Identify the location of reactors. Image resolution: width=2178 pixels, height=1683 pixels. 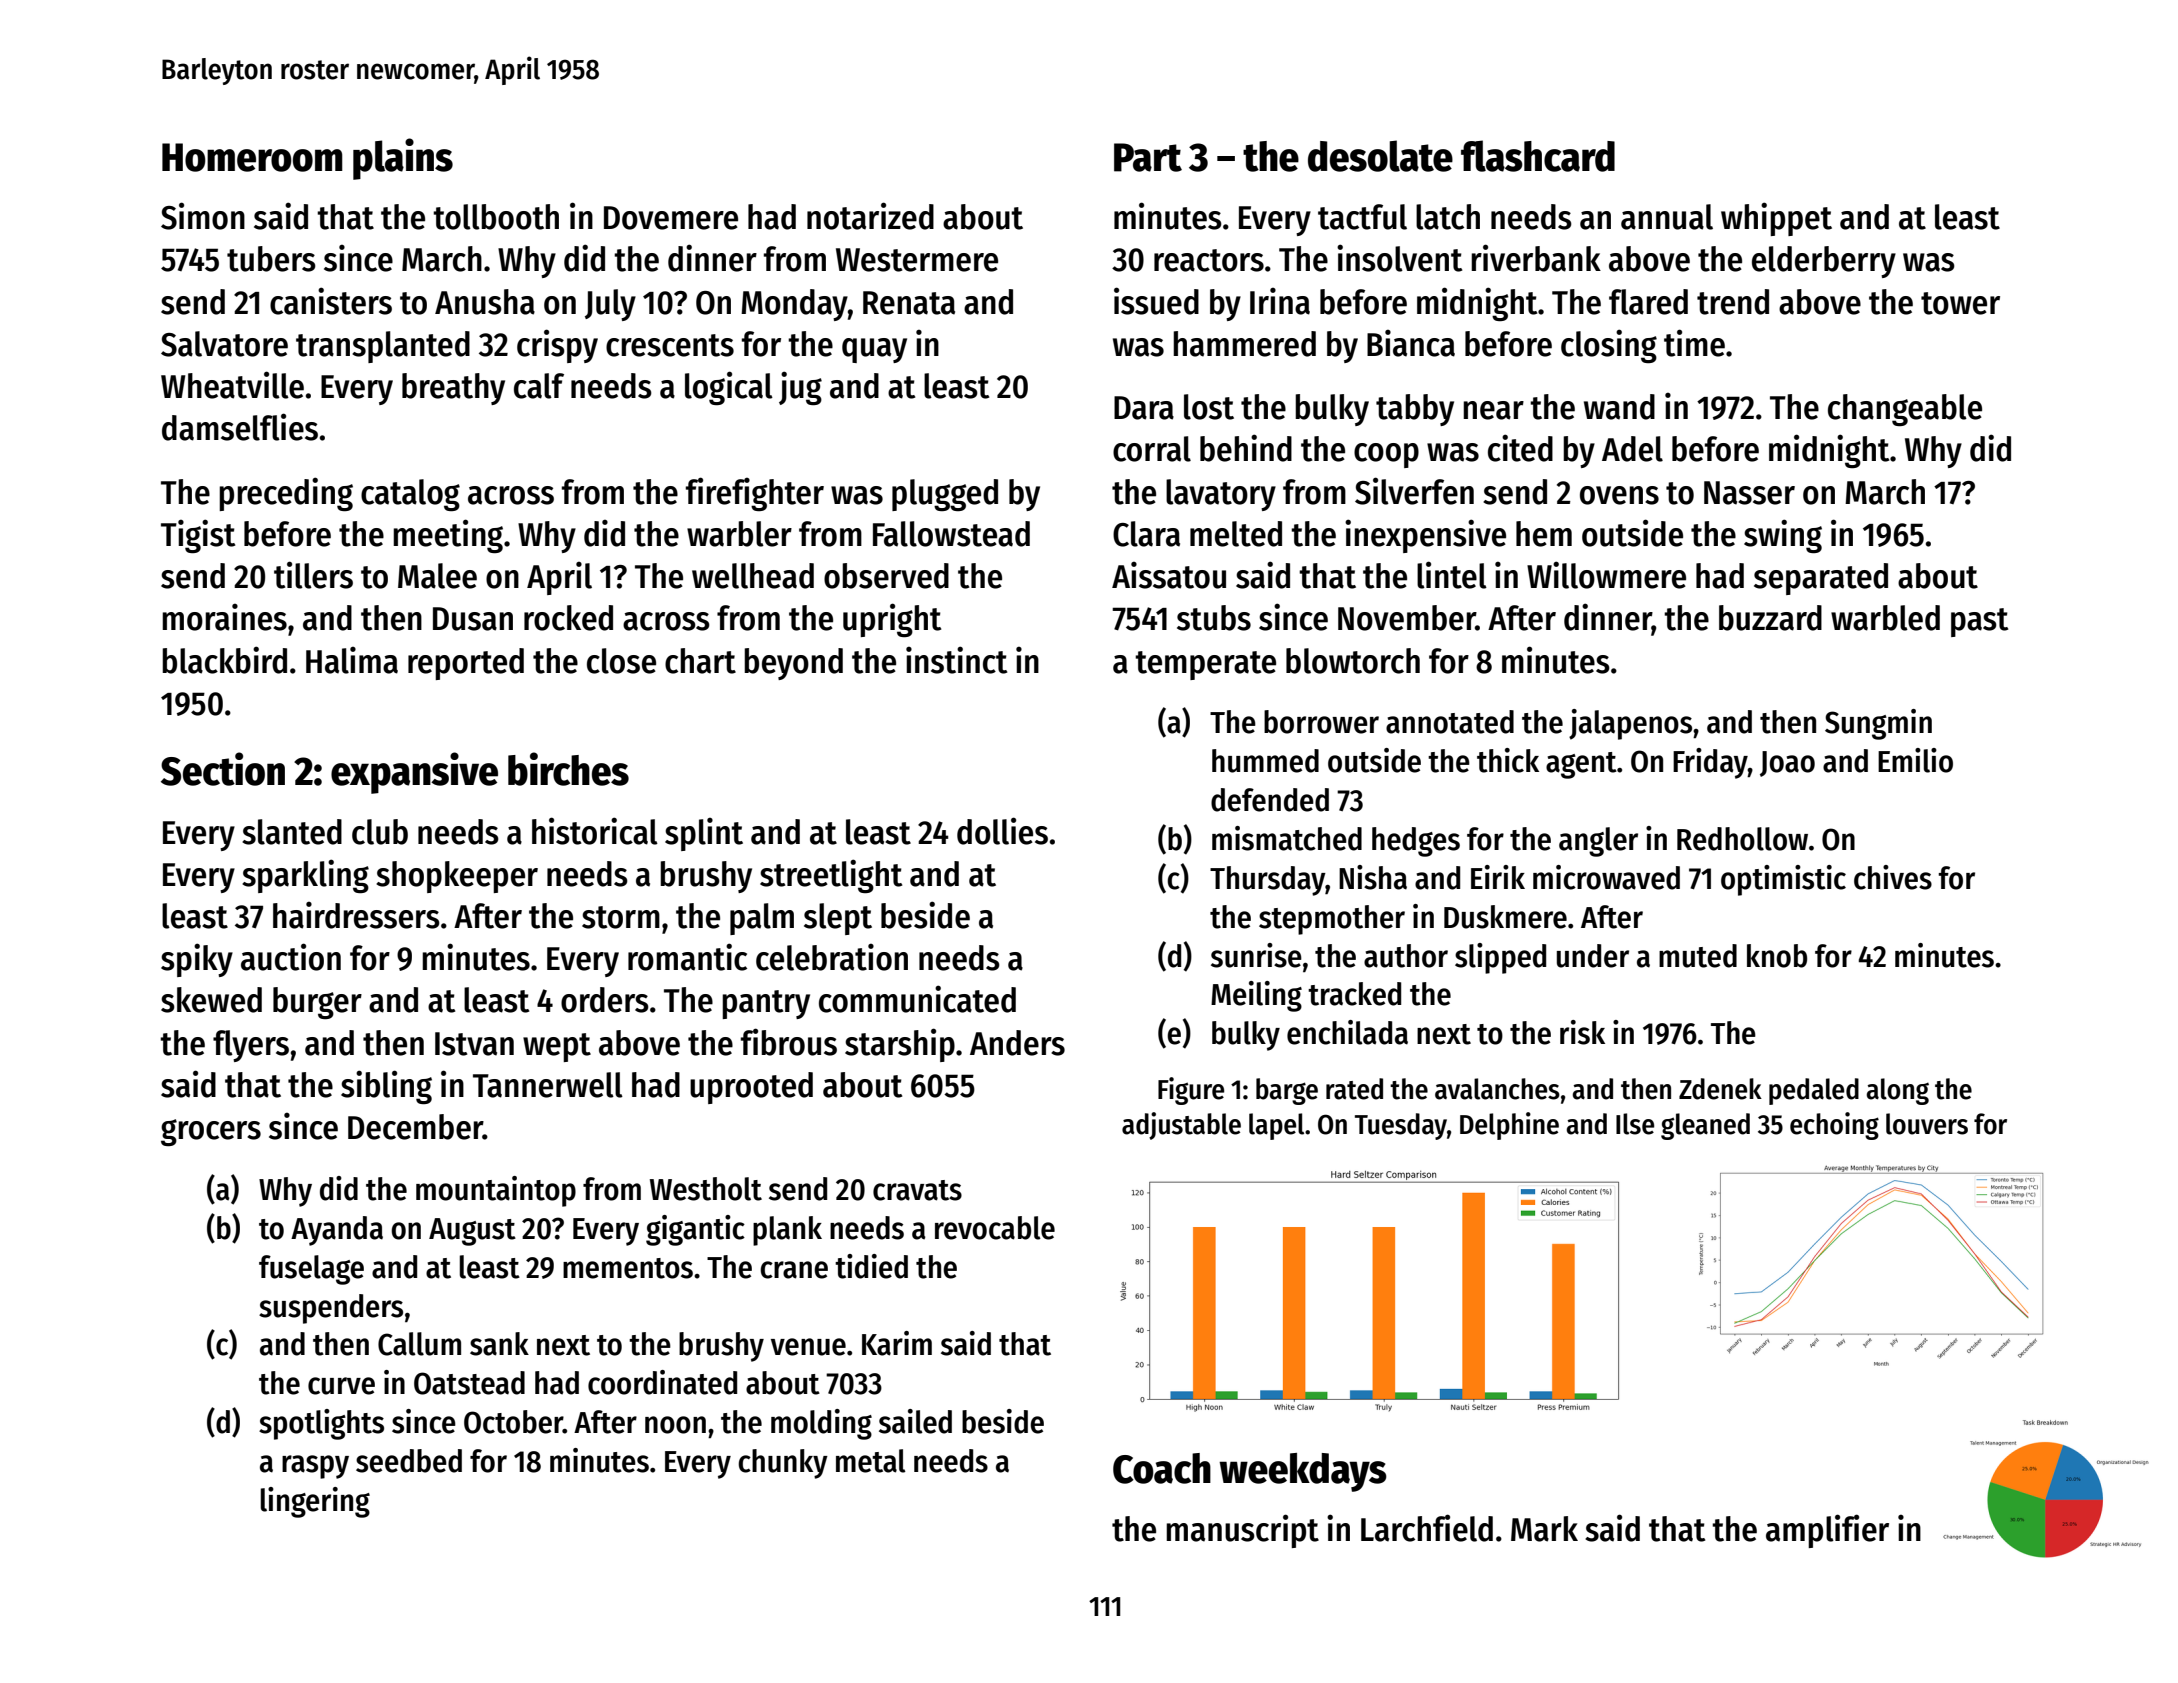
(1209, 260).
